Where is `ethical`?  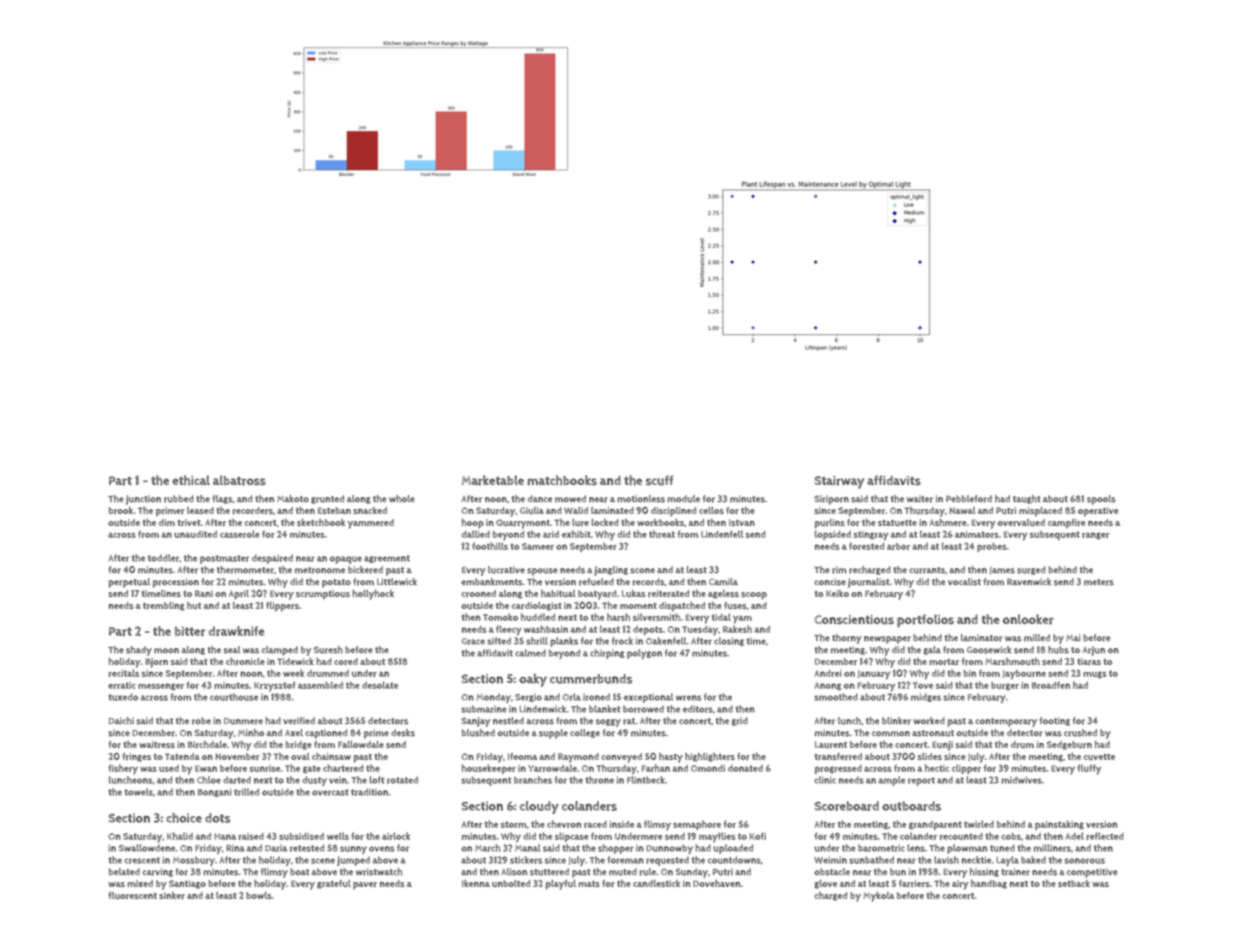 ethical is located at coordinates (191, 480).
